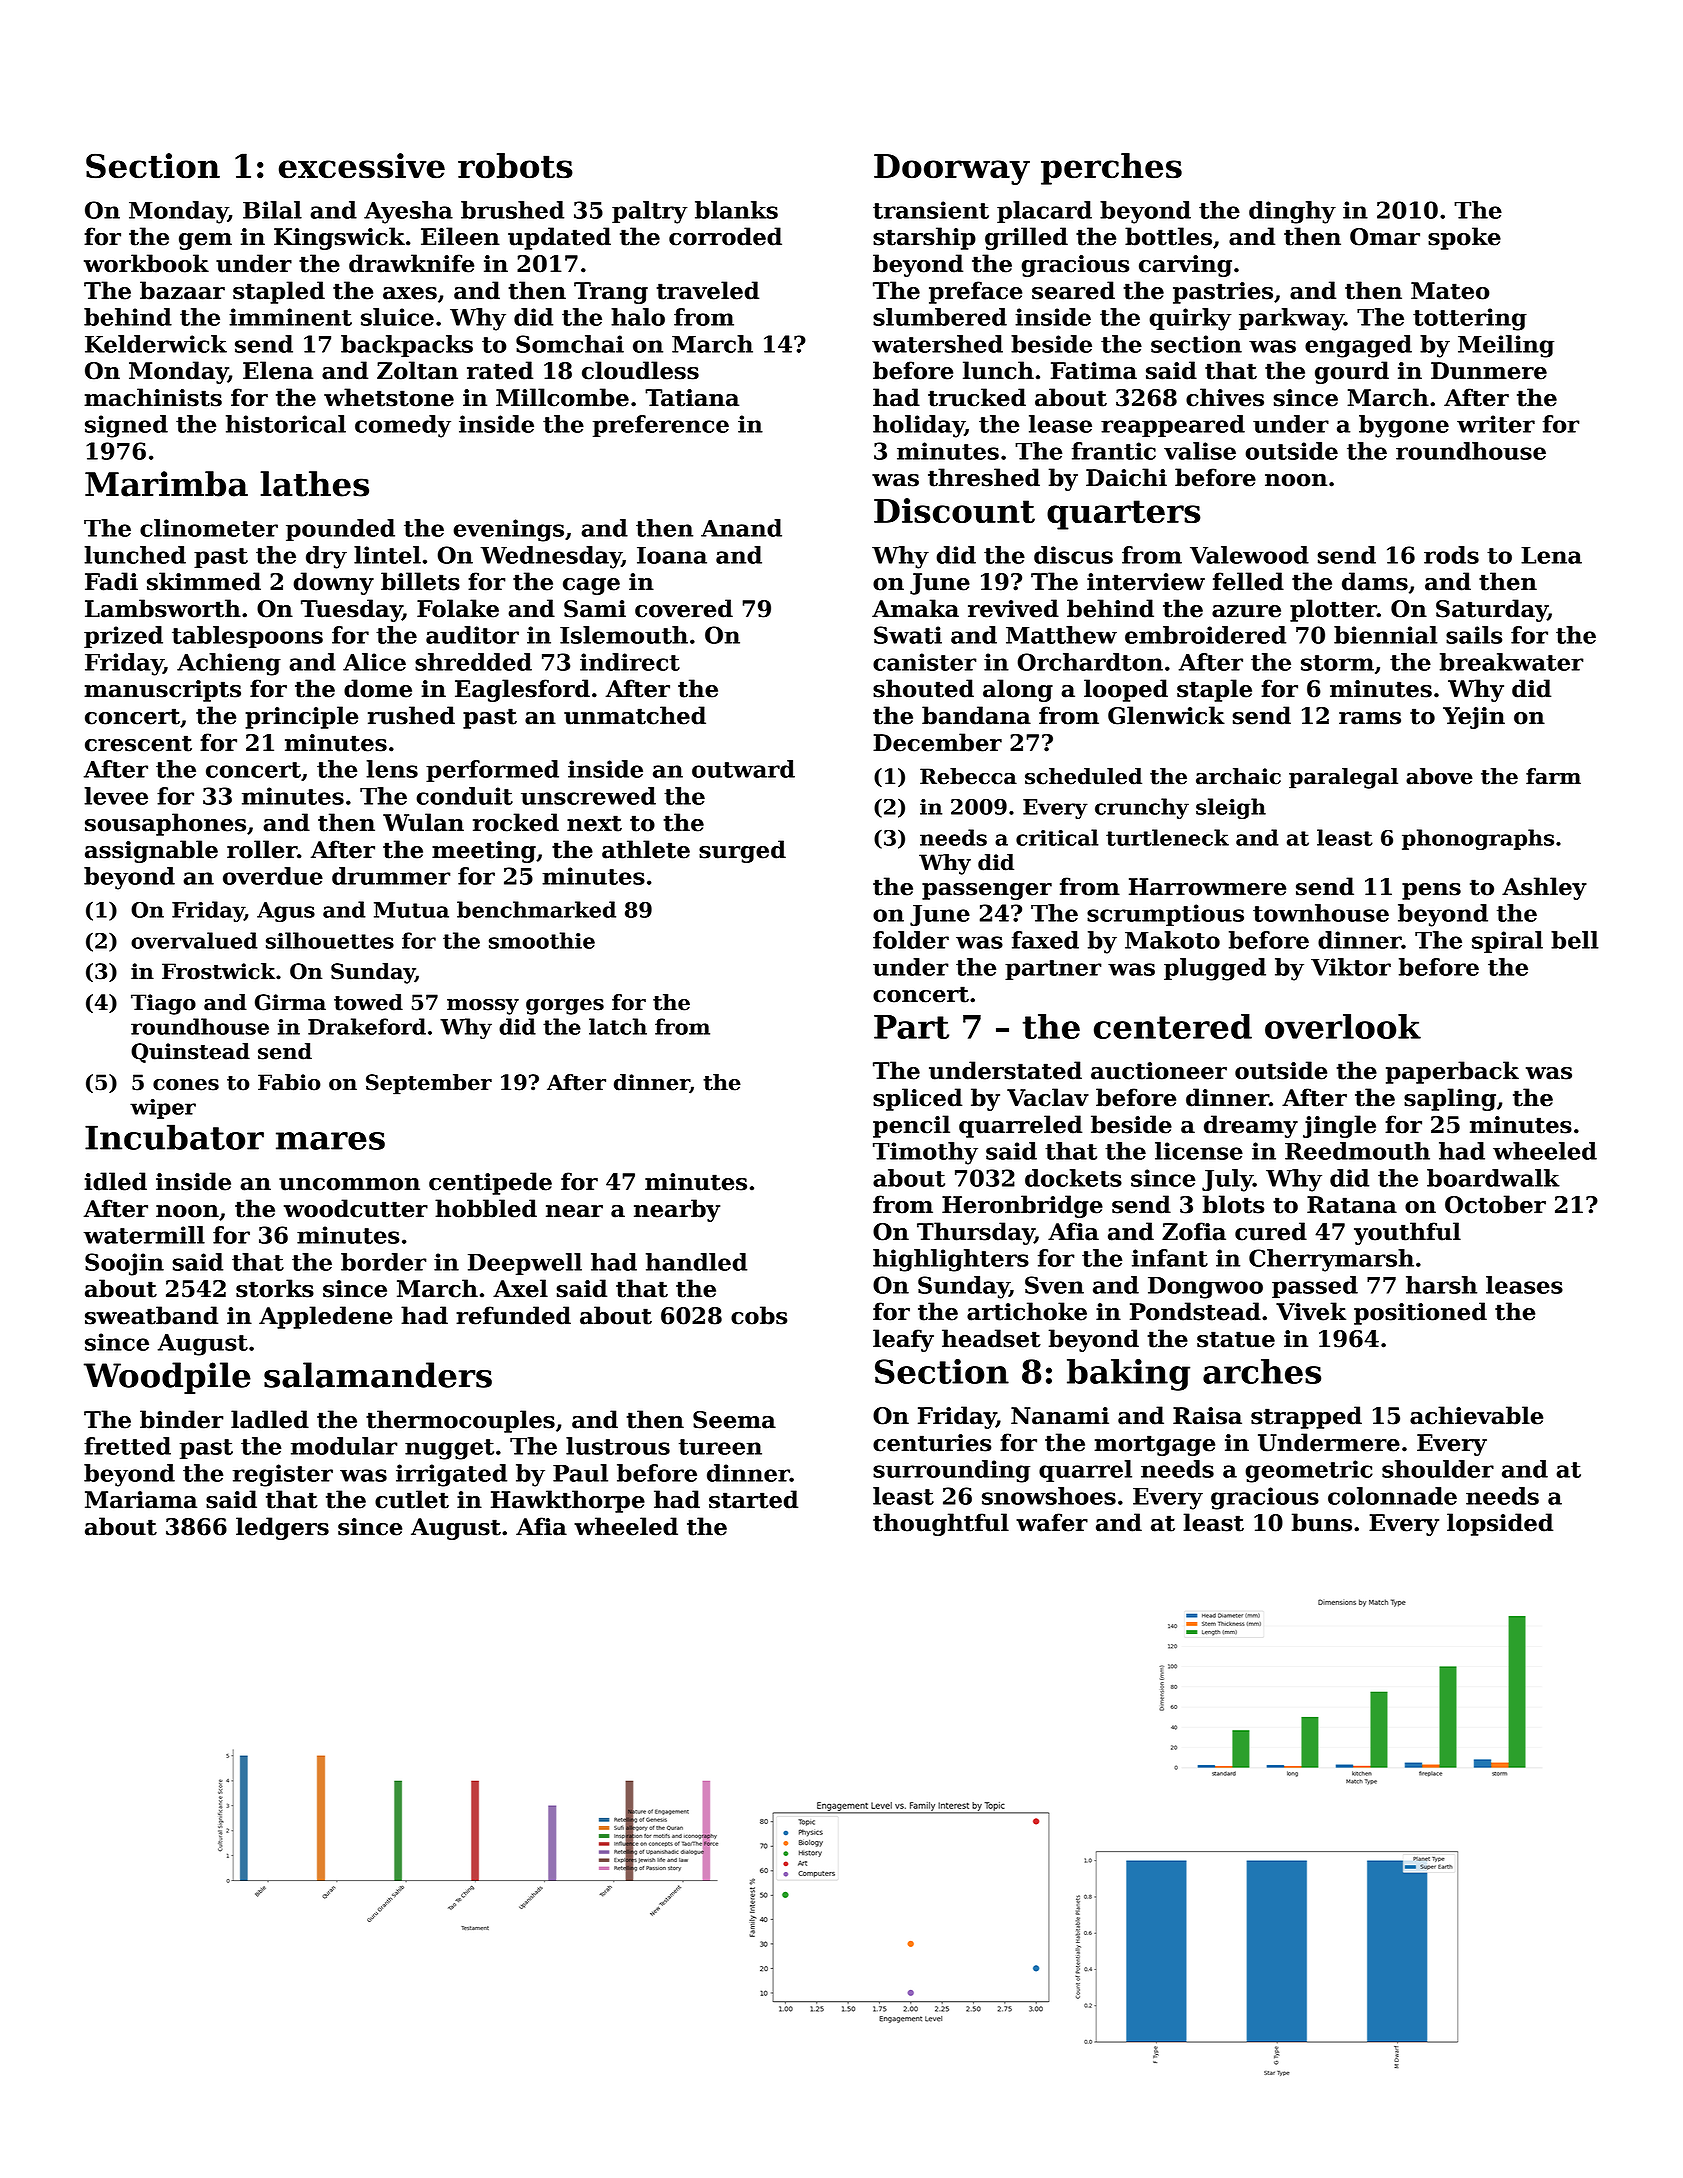 This document has height=2178, width=1683. What do you see at coordinates (1194, 1231) in the document?
I see `Zofia` at bounding box center [1194, 1231].
